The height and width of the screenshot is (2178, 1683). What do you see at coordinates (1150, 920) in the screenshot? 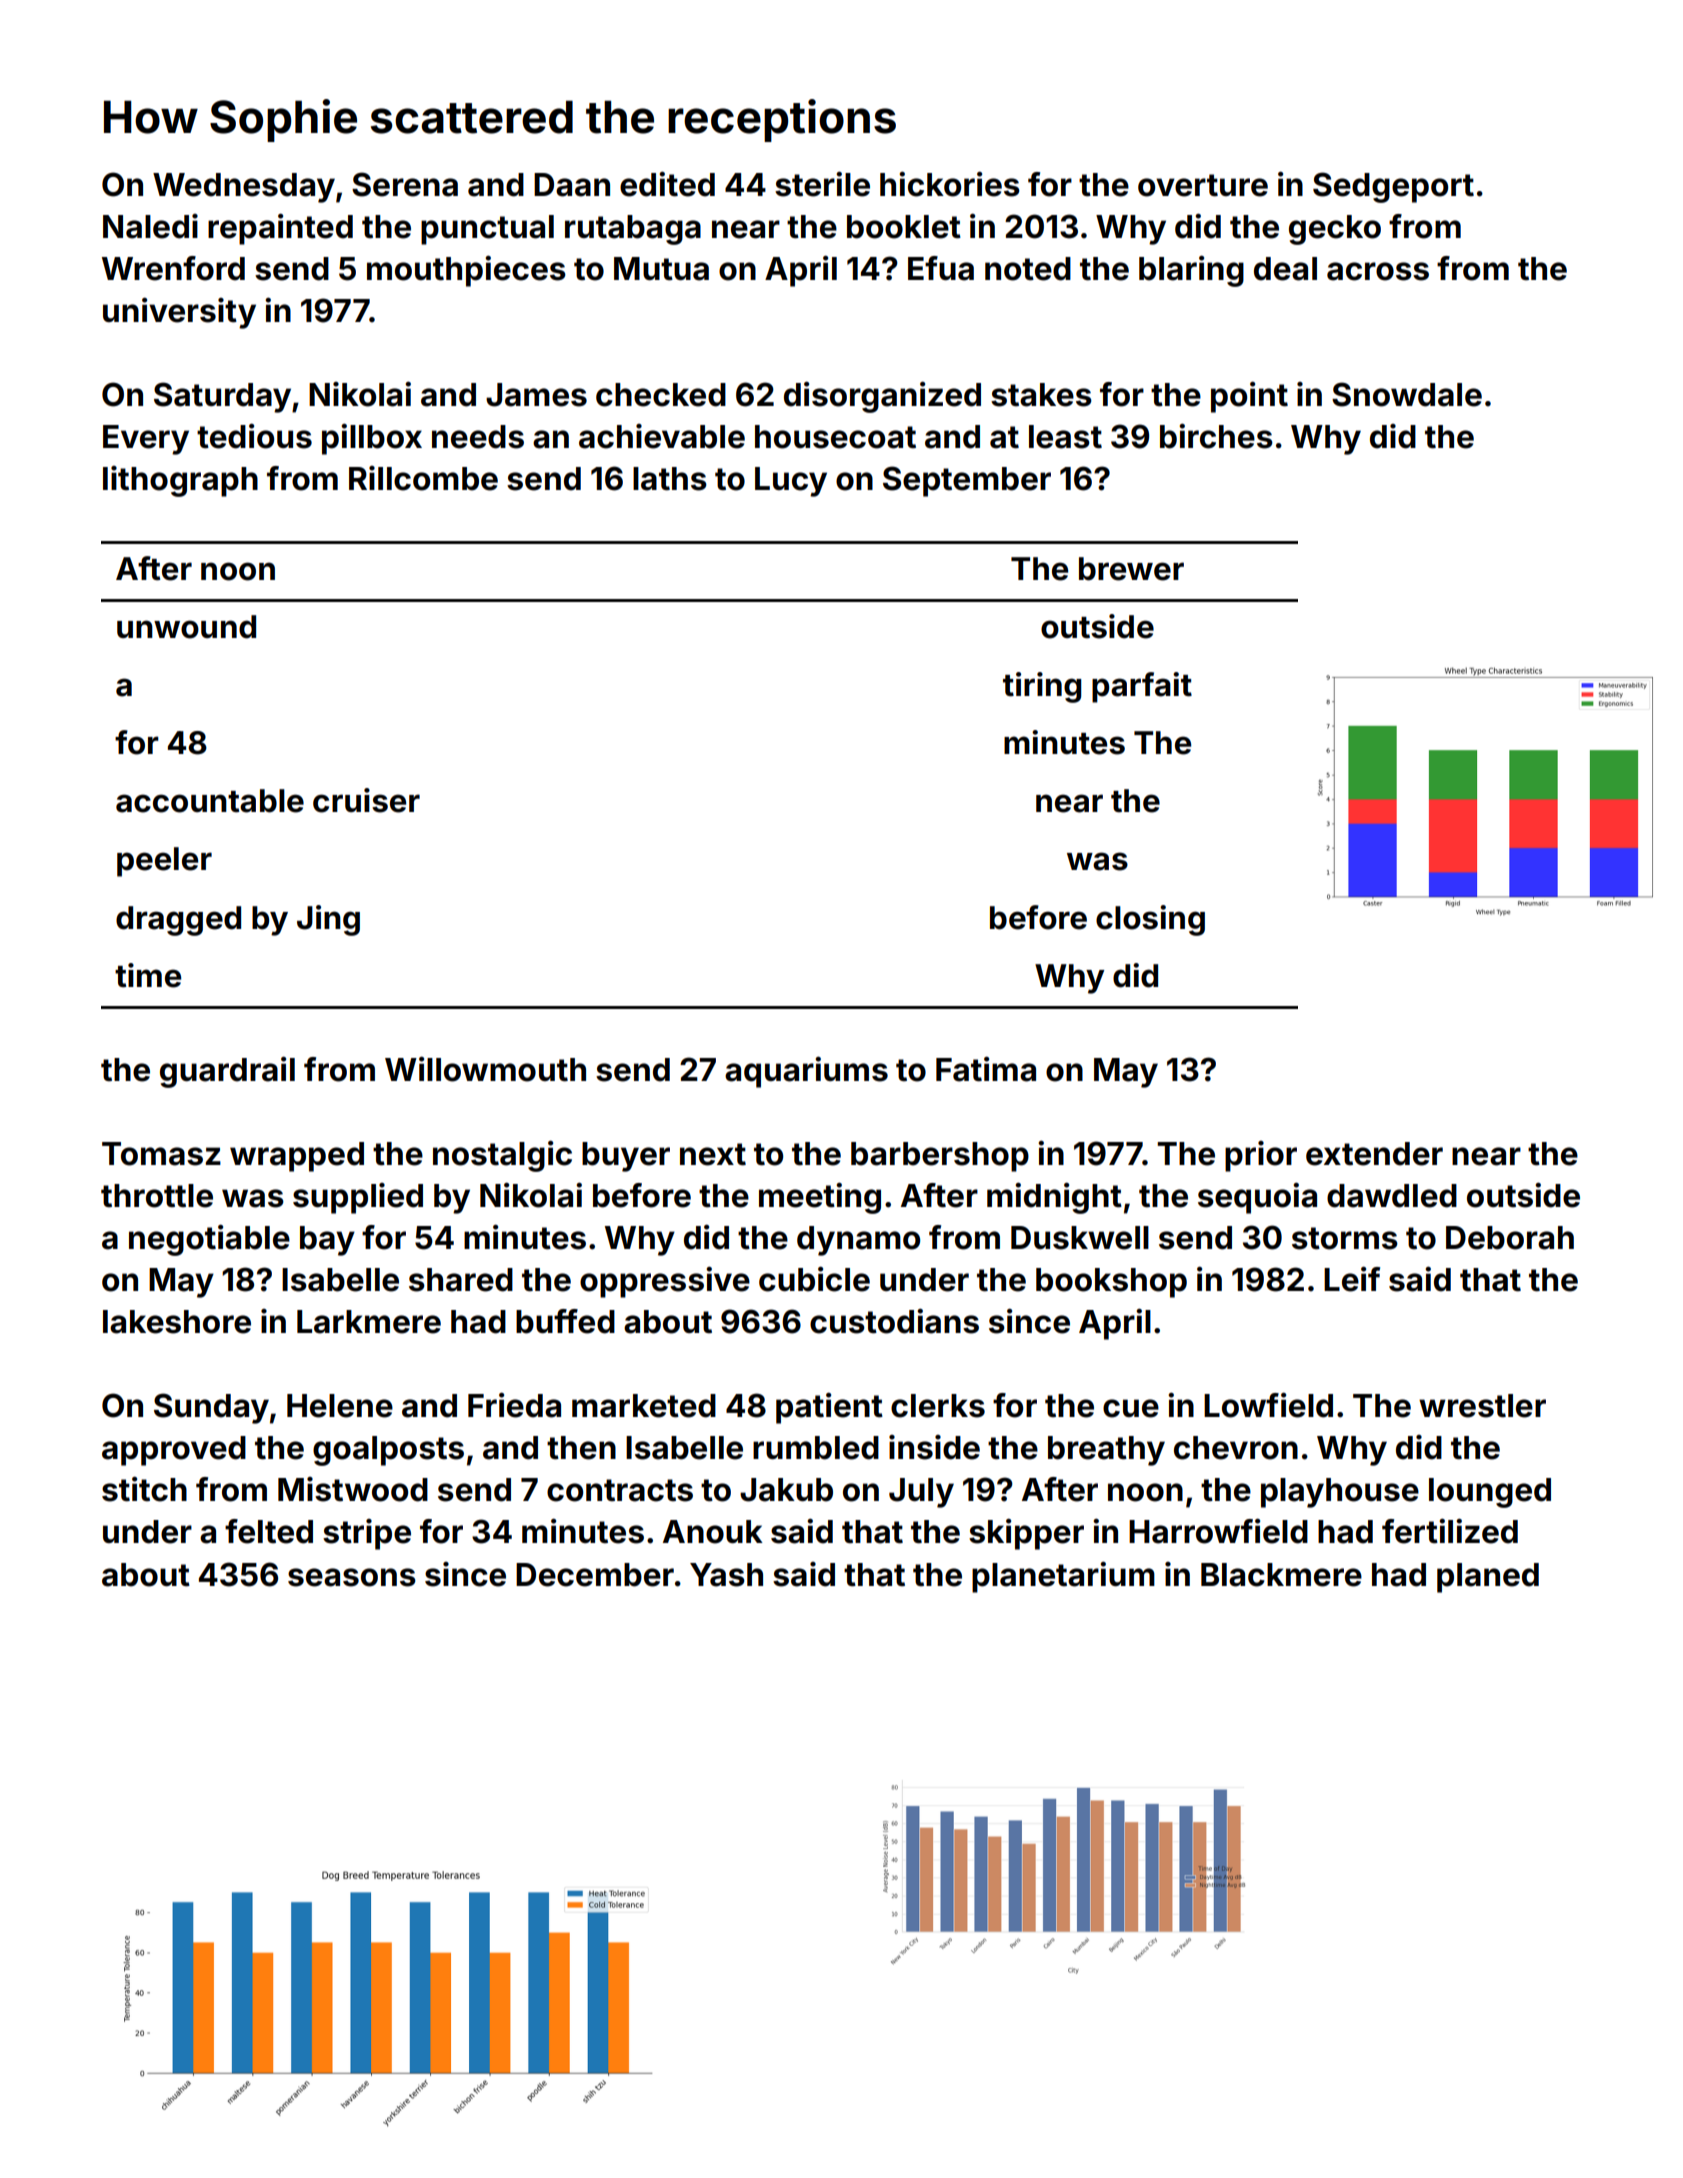
I see `closing` at bounding box center [1150, 920].
